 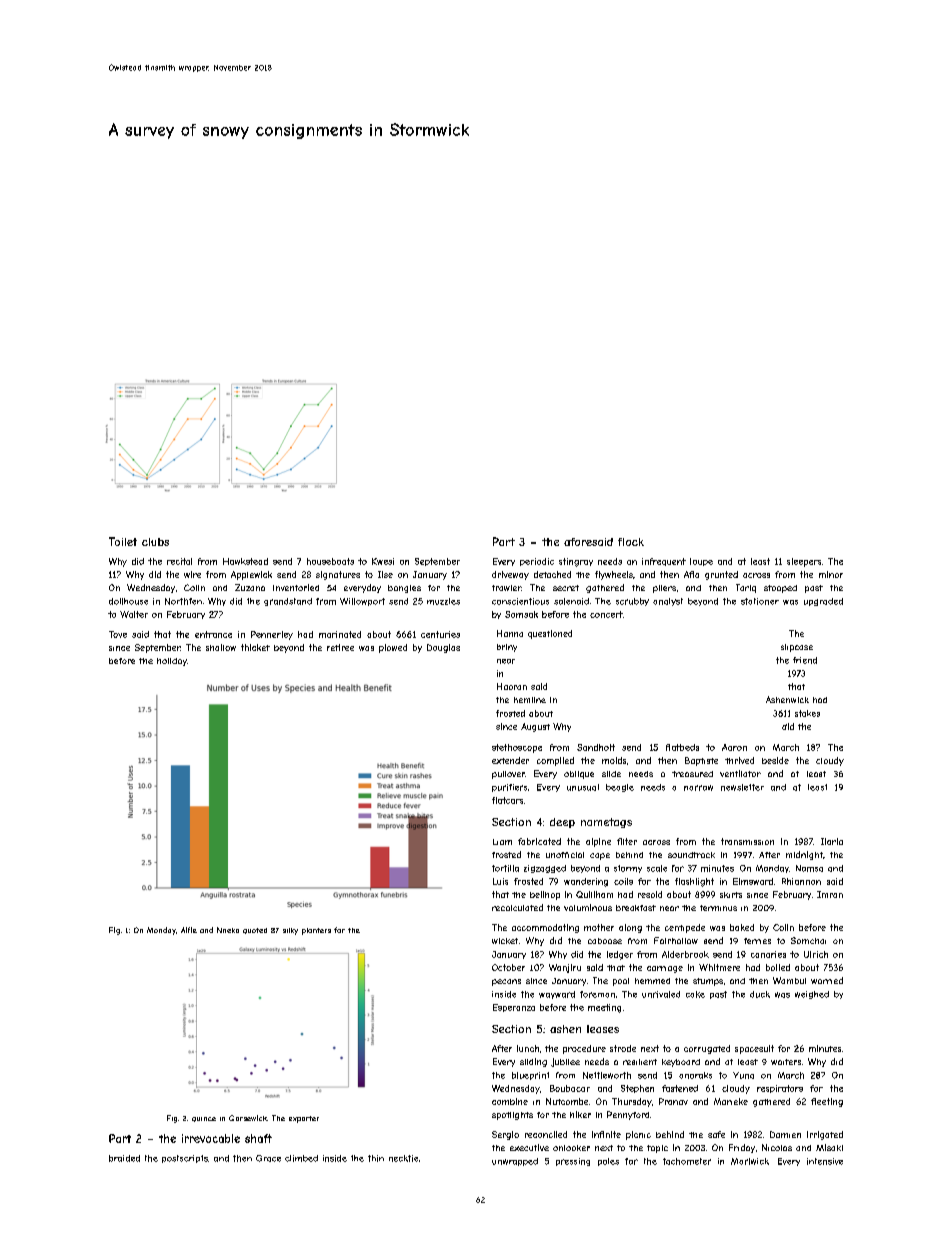 What do you see at coordinates (545, 869) in the screenshot?
I see `zigzagged` at bounding box center [545, 869].
